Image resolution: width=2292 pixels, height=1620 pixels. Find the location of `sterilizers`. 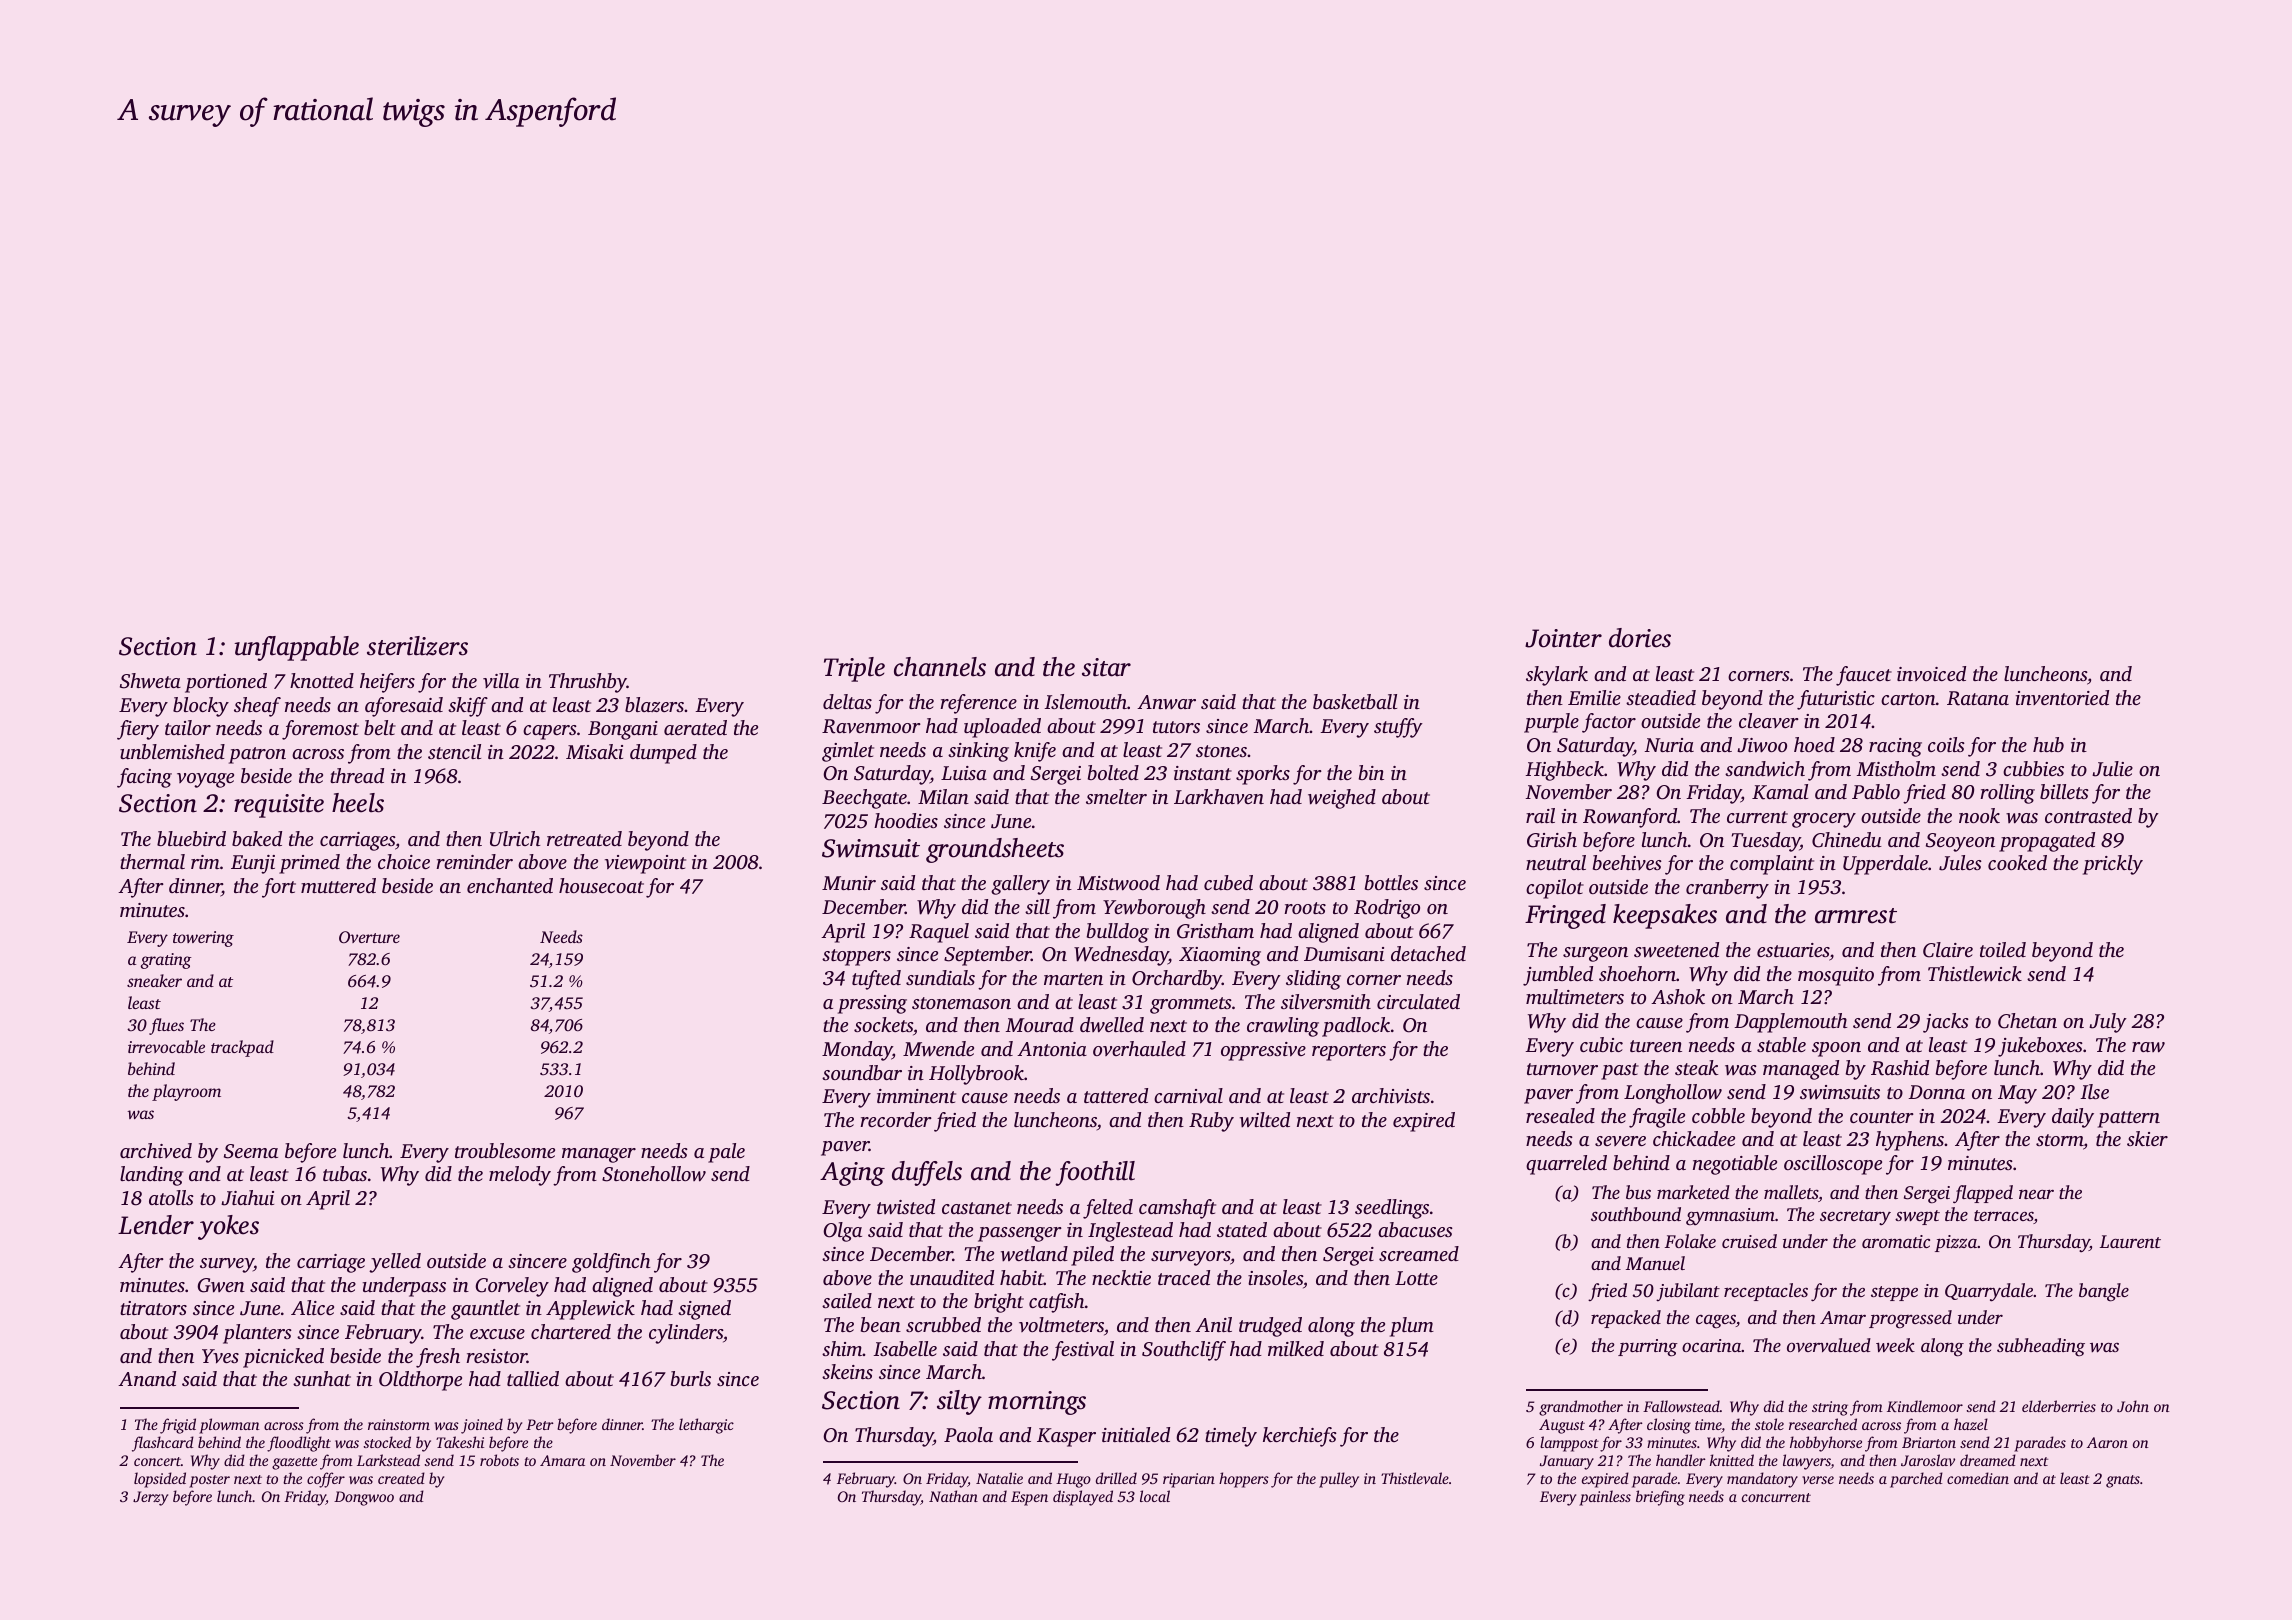

sterilizers is located at coordinates (417, 646).
